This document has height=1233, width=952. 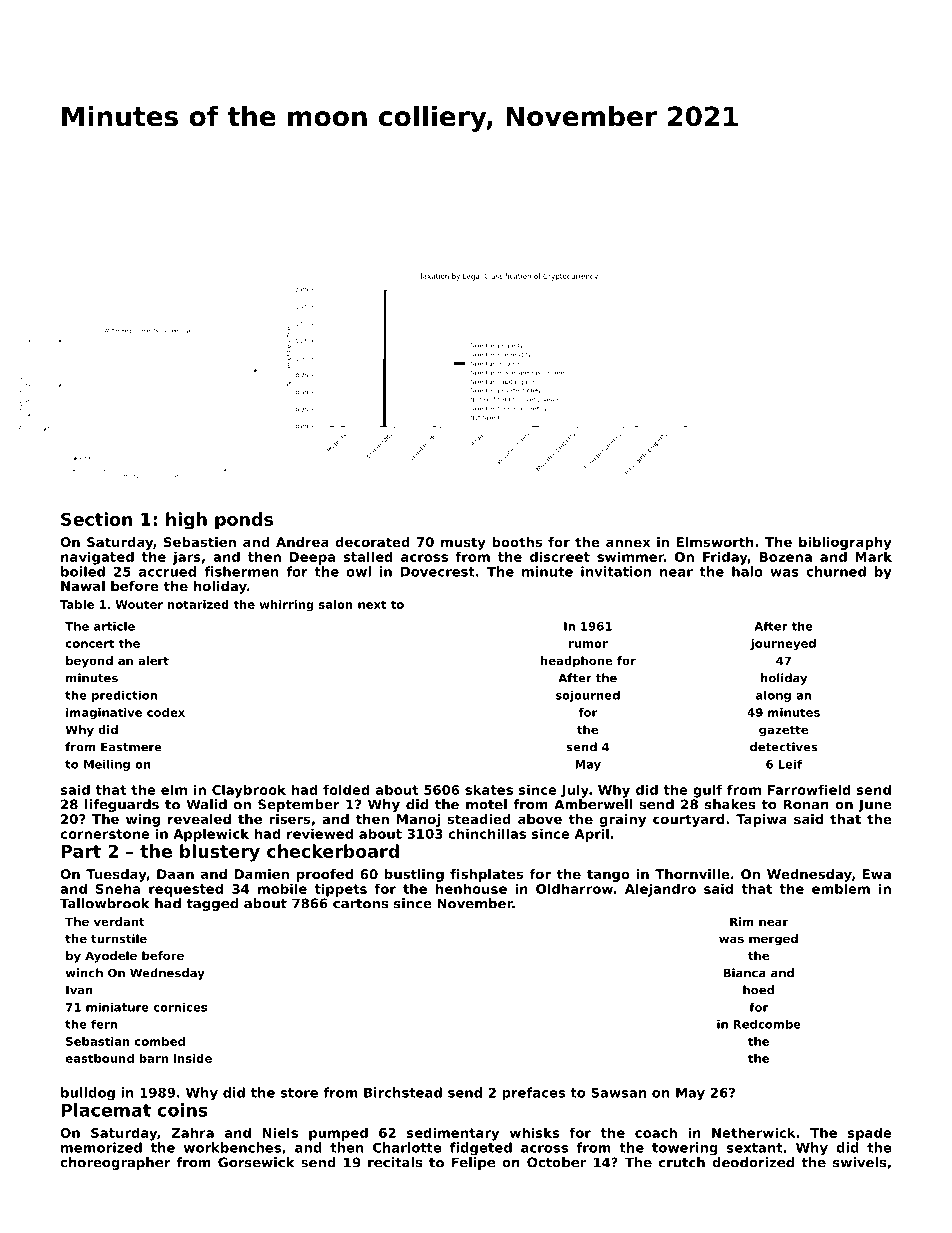 I want to click on ponds, so click(x=244, y=521).
